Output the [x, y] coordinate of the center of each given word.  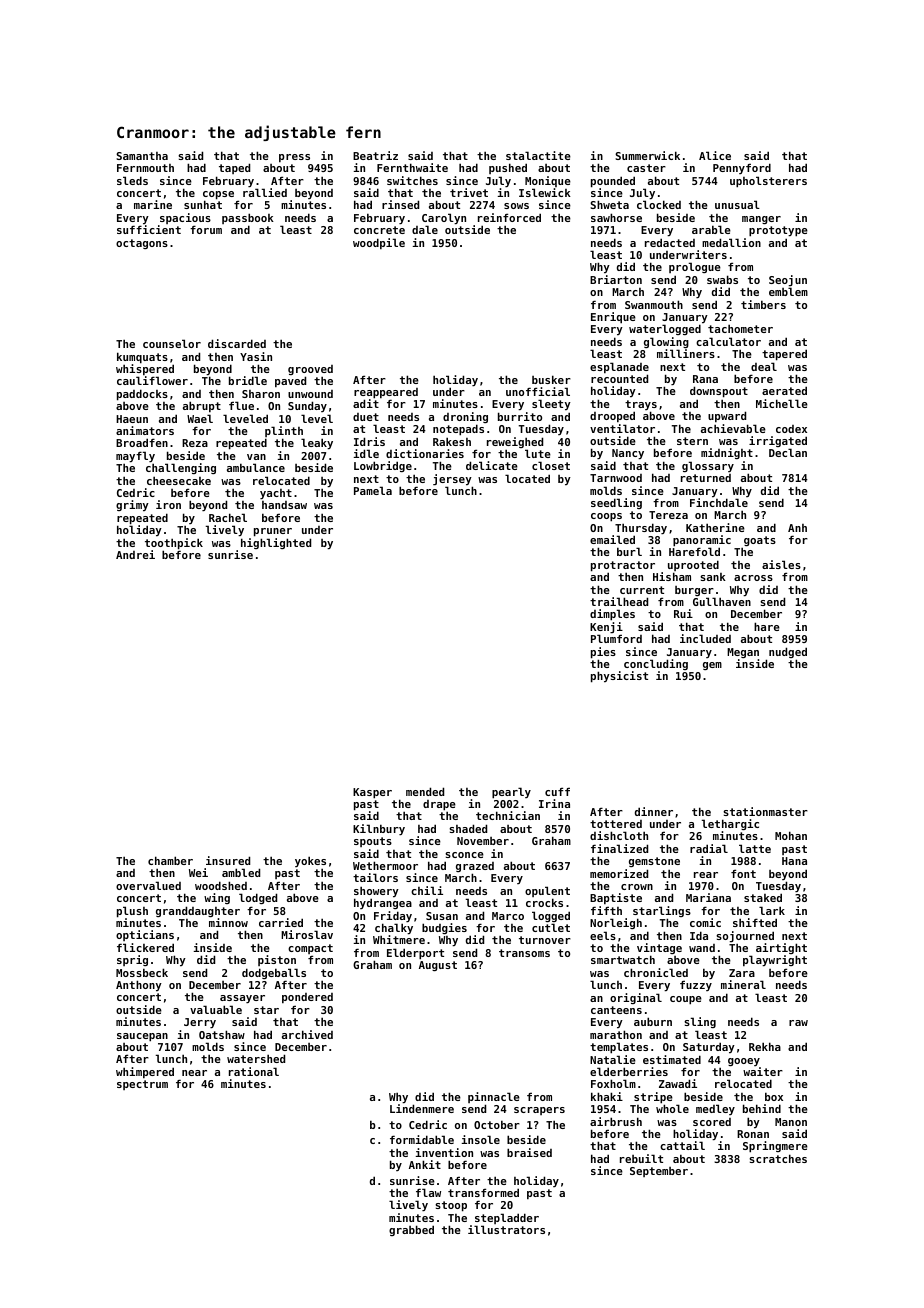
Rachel [228, 517]
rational [254, 1071]
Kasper [372, 793]
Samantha [142, 156]
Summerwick [647, 155]
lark [772, 910]
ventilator [622, 428]
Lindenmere [422, 1108]
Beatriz [375, 155]
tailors [375, 877]
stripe [653, 1098]
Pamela [373, 490]
